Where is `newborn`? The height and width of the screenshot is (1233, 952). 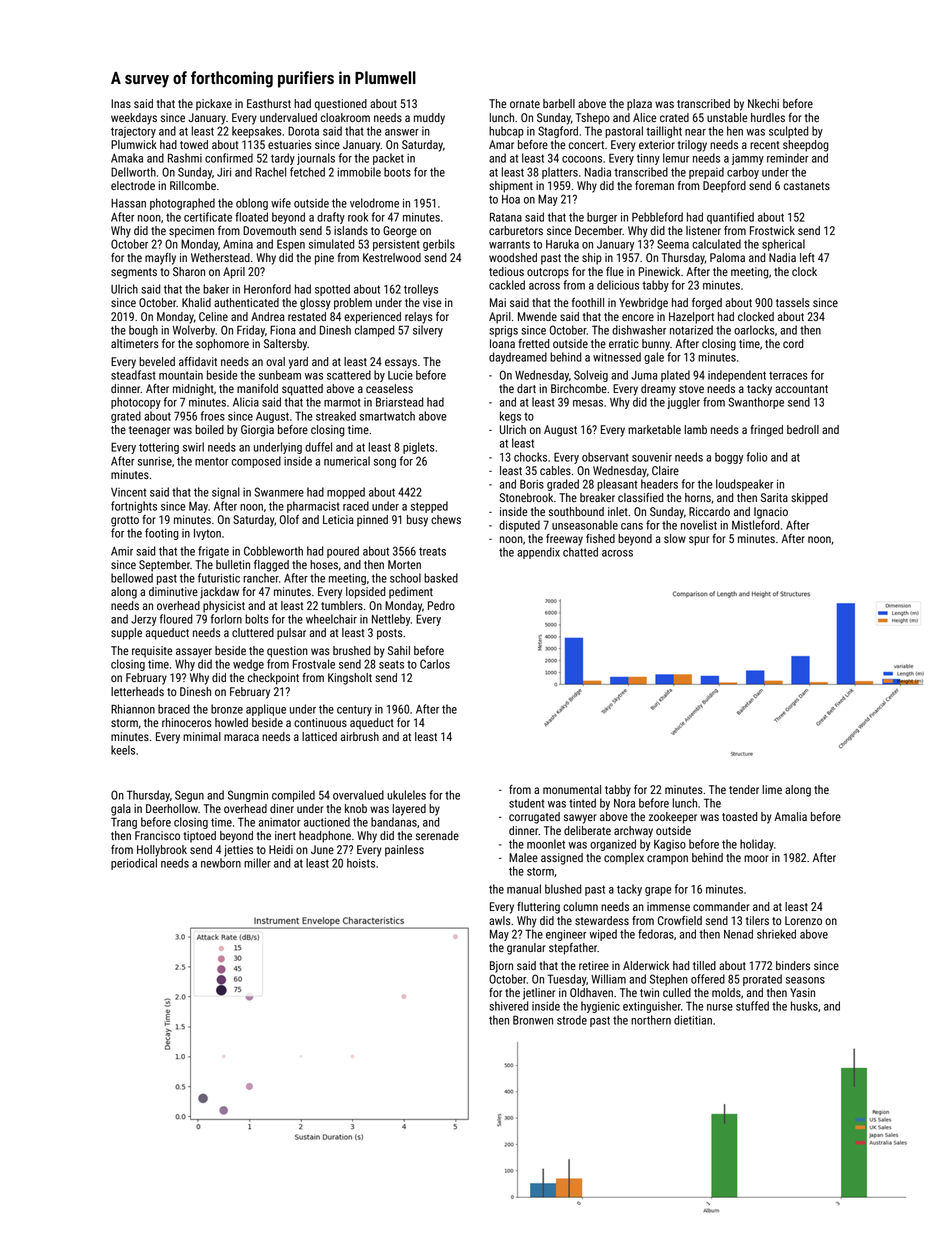 newborn is located at coordinates (221, 863).
